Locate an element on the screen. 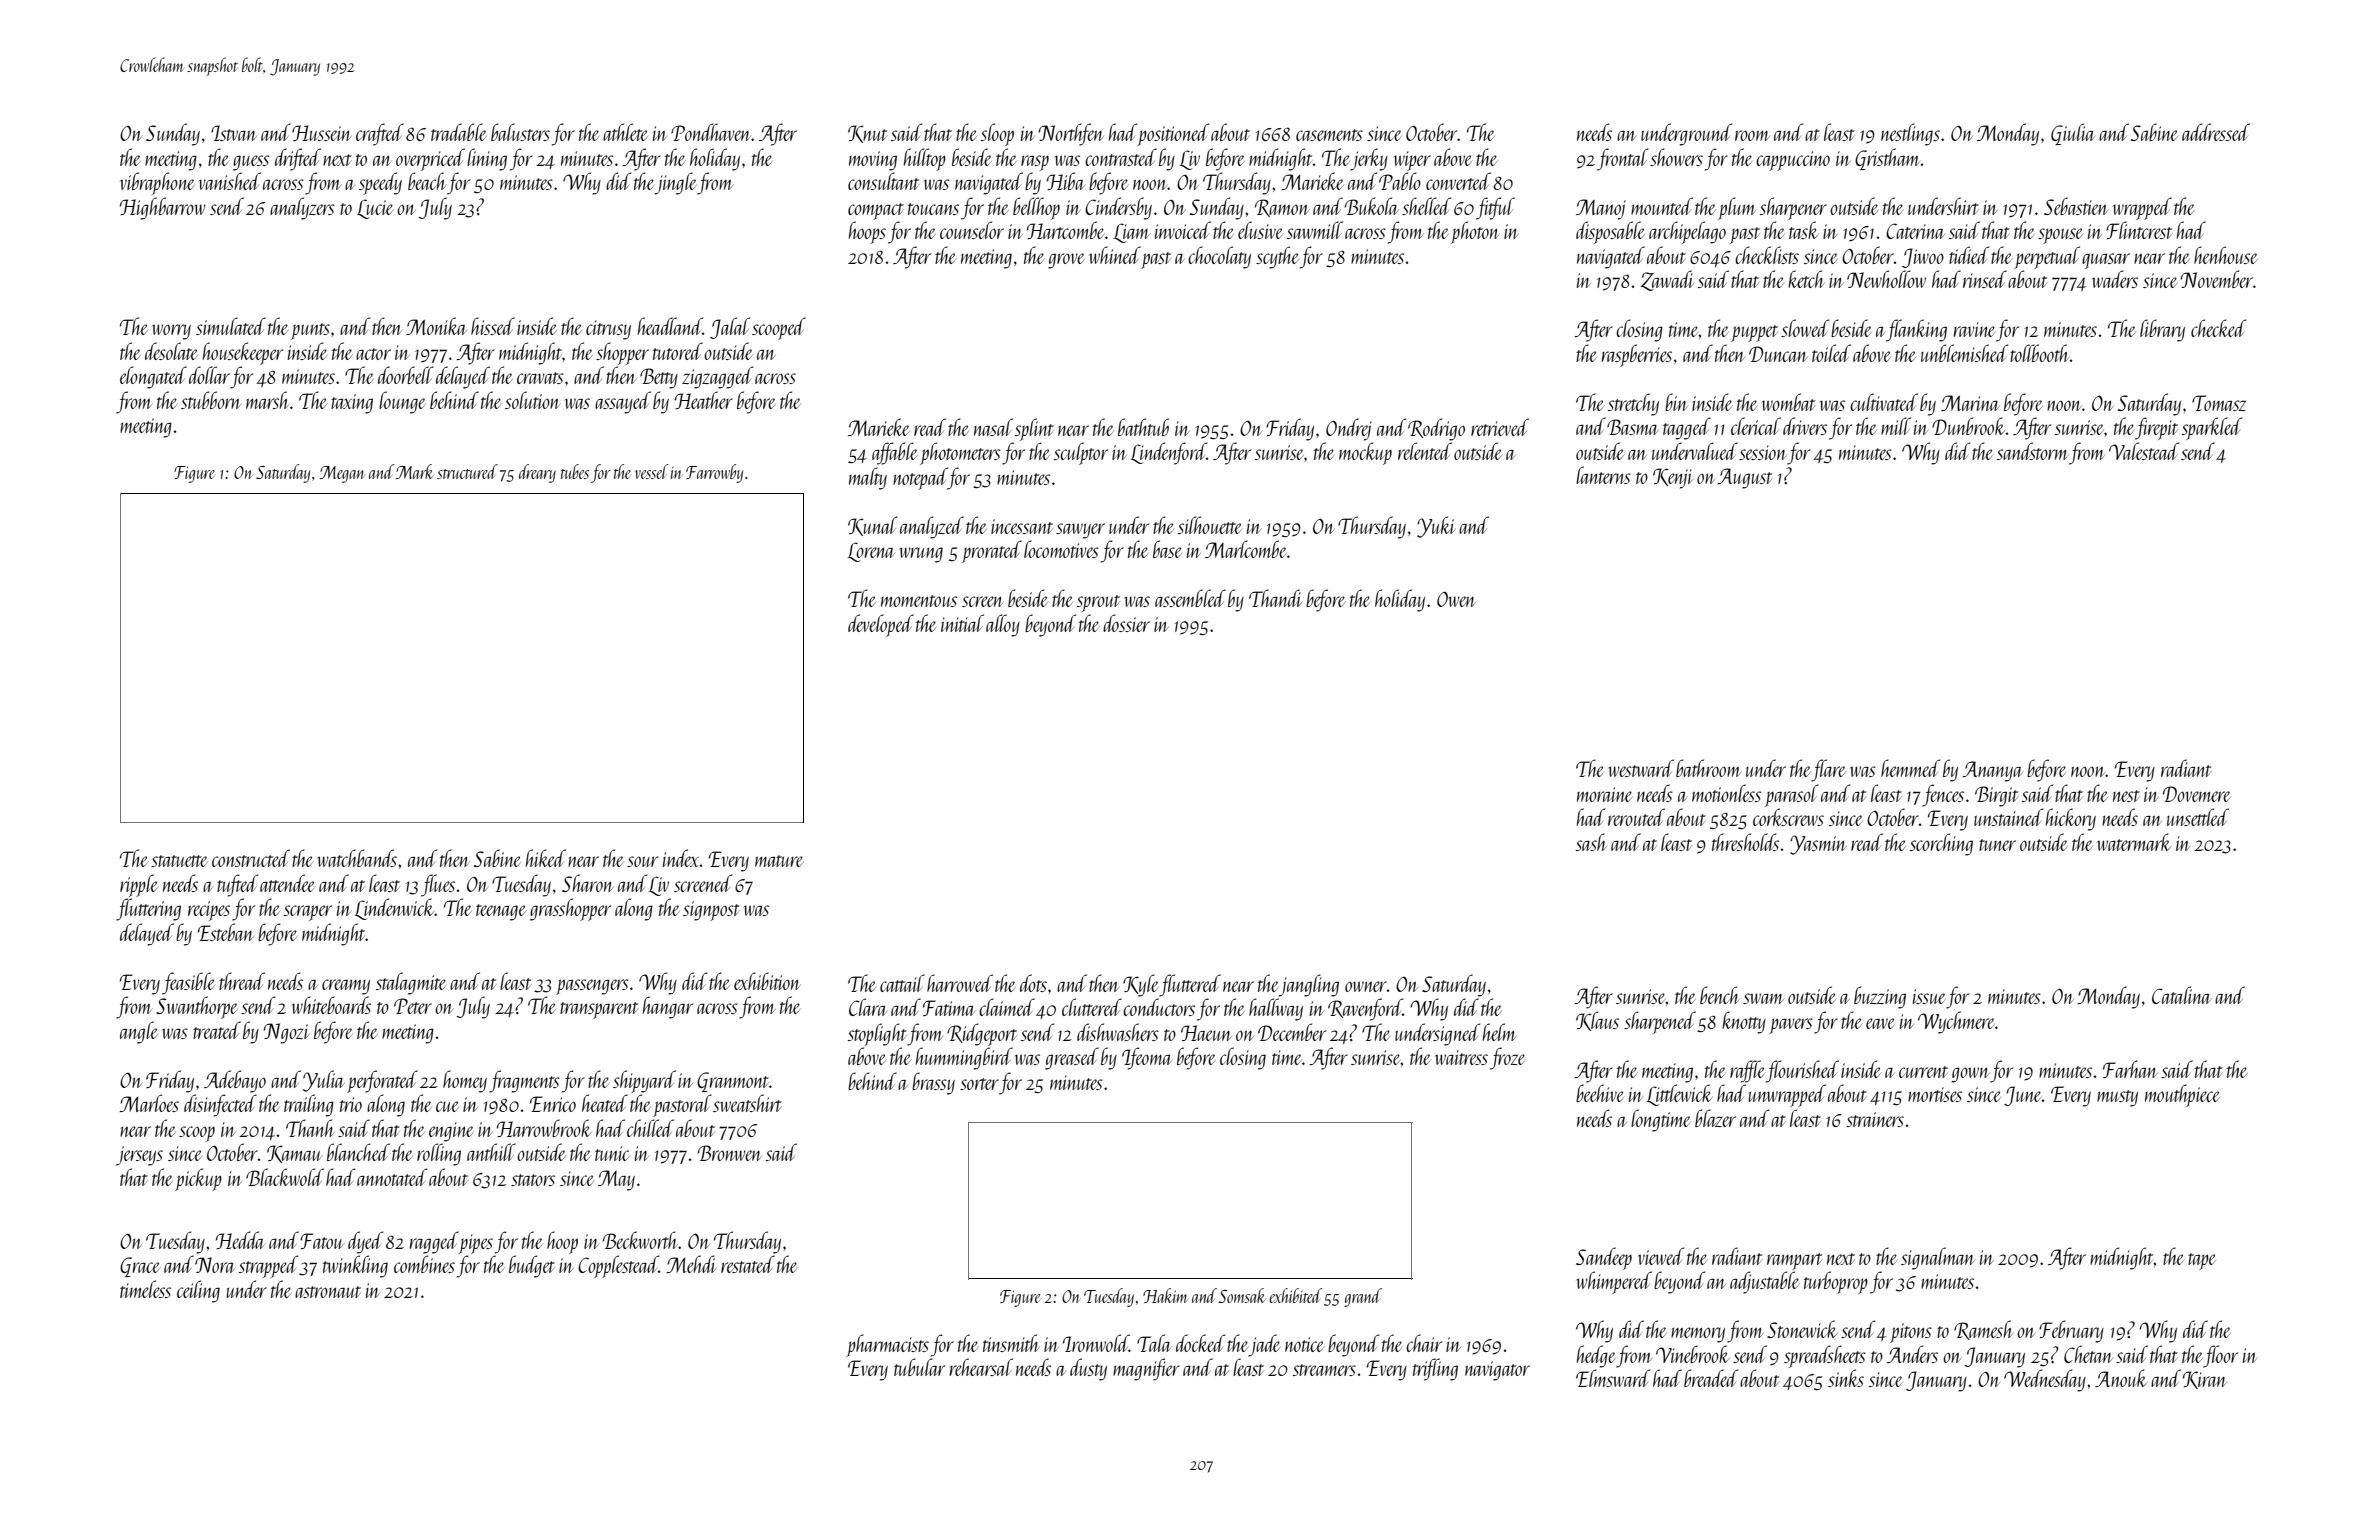 The height and width of the screenshot is (1540, 2380). scythe is located at coordinates (1277, 257).
